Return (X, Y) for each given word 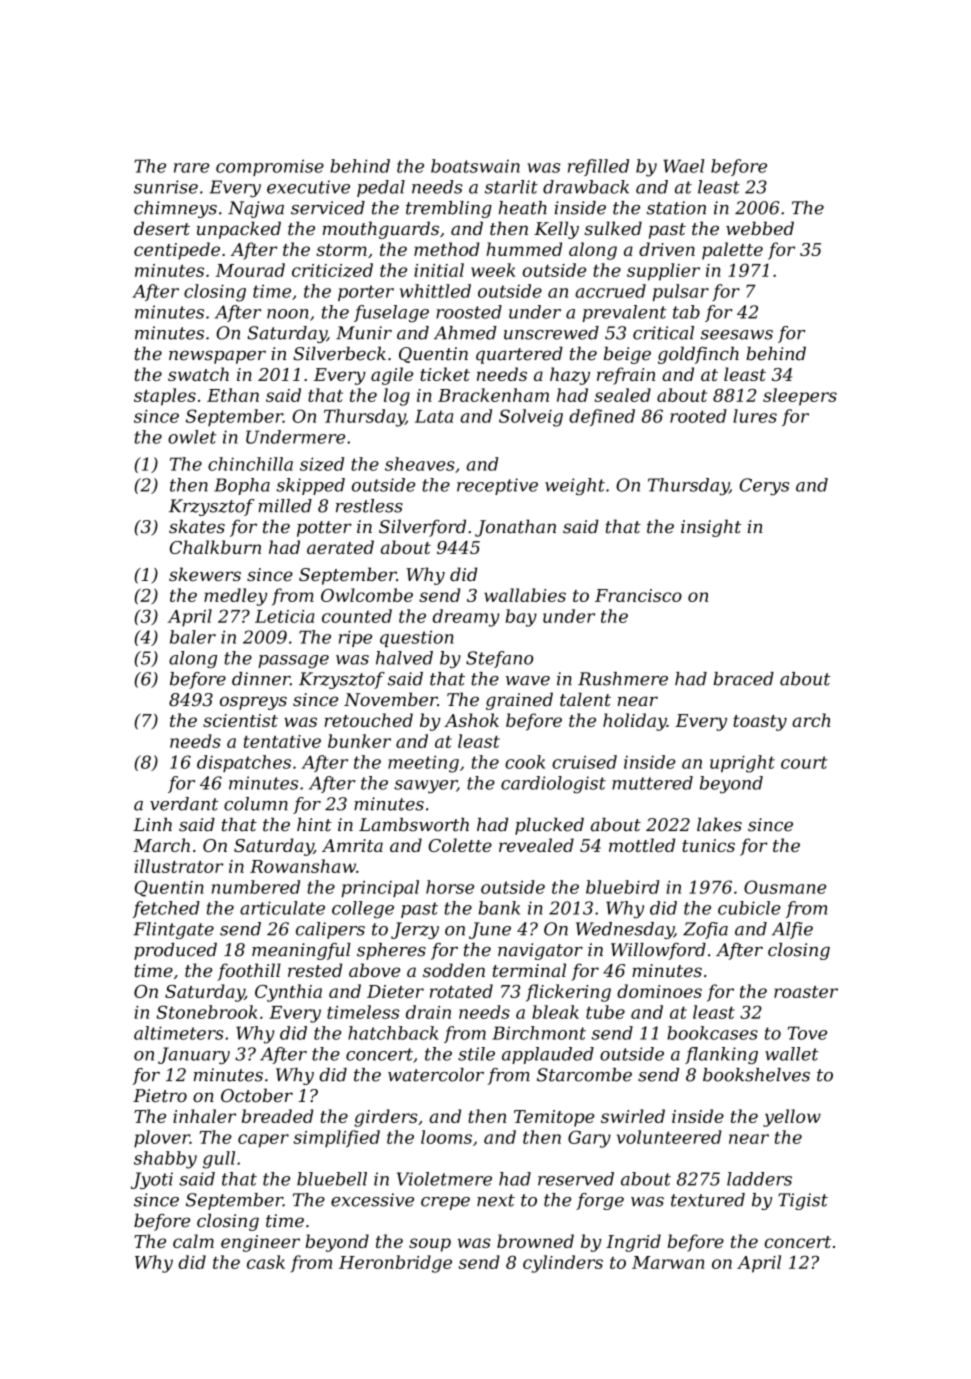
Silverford (422, 528)
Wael (683, 166)
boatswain (475, 166)
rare (192, 168)
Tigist (803, 1201)
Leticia (284, 616)
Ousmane (785, 887)
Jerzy (415, 930)
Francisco (638, 595)
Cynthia (288, 993)
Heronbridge (395, 1264)
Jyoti (152, 1180)
